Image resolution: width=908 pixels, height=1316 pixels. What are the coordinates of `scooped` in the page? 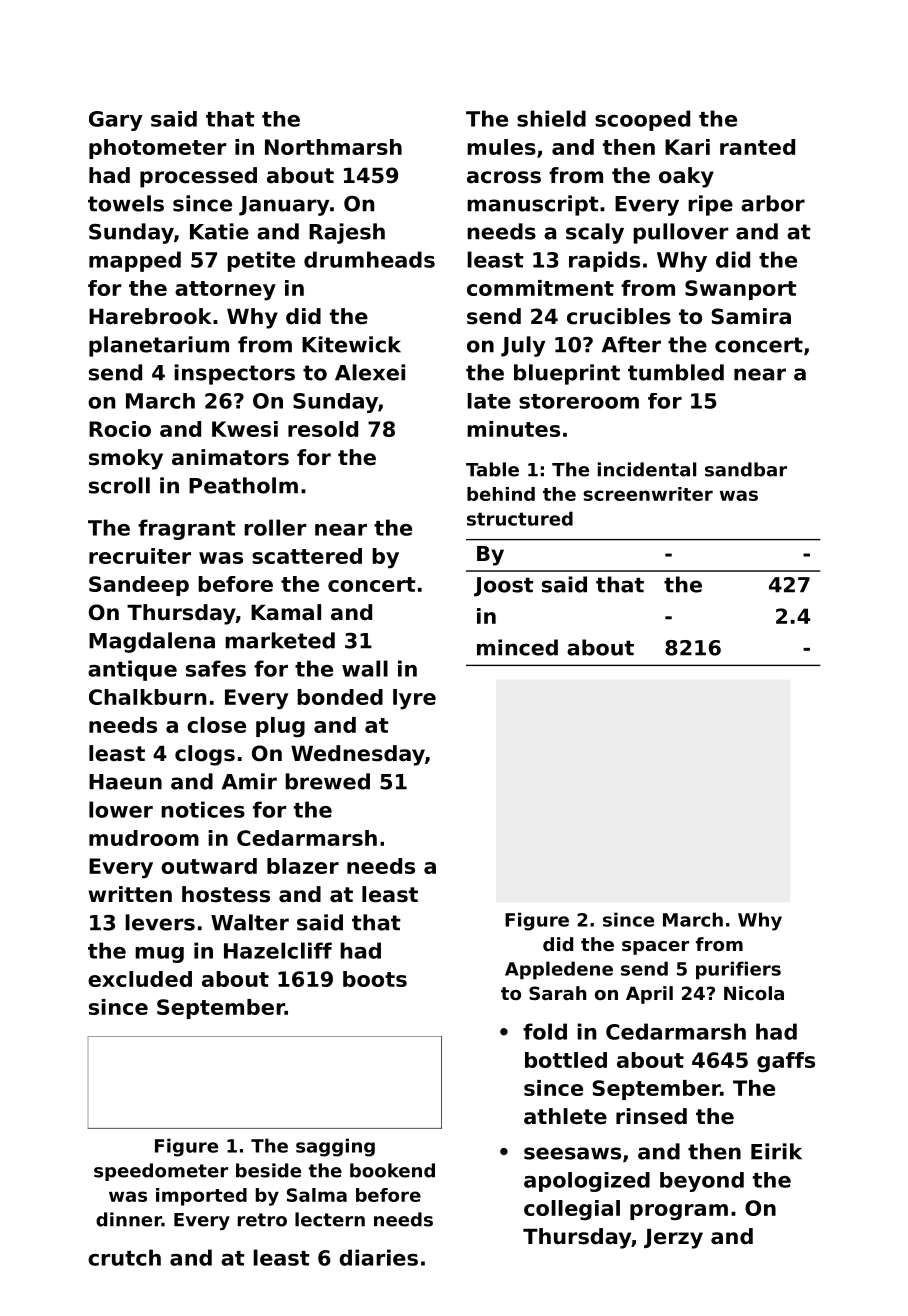 It's located at (642, 120).
